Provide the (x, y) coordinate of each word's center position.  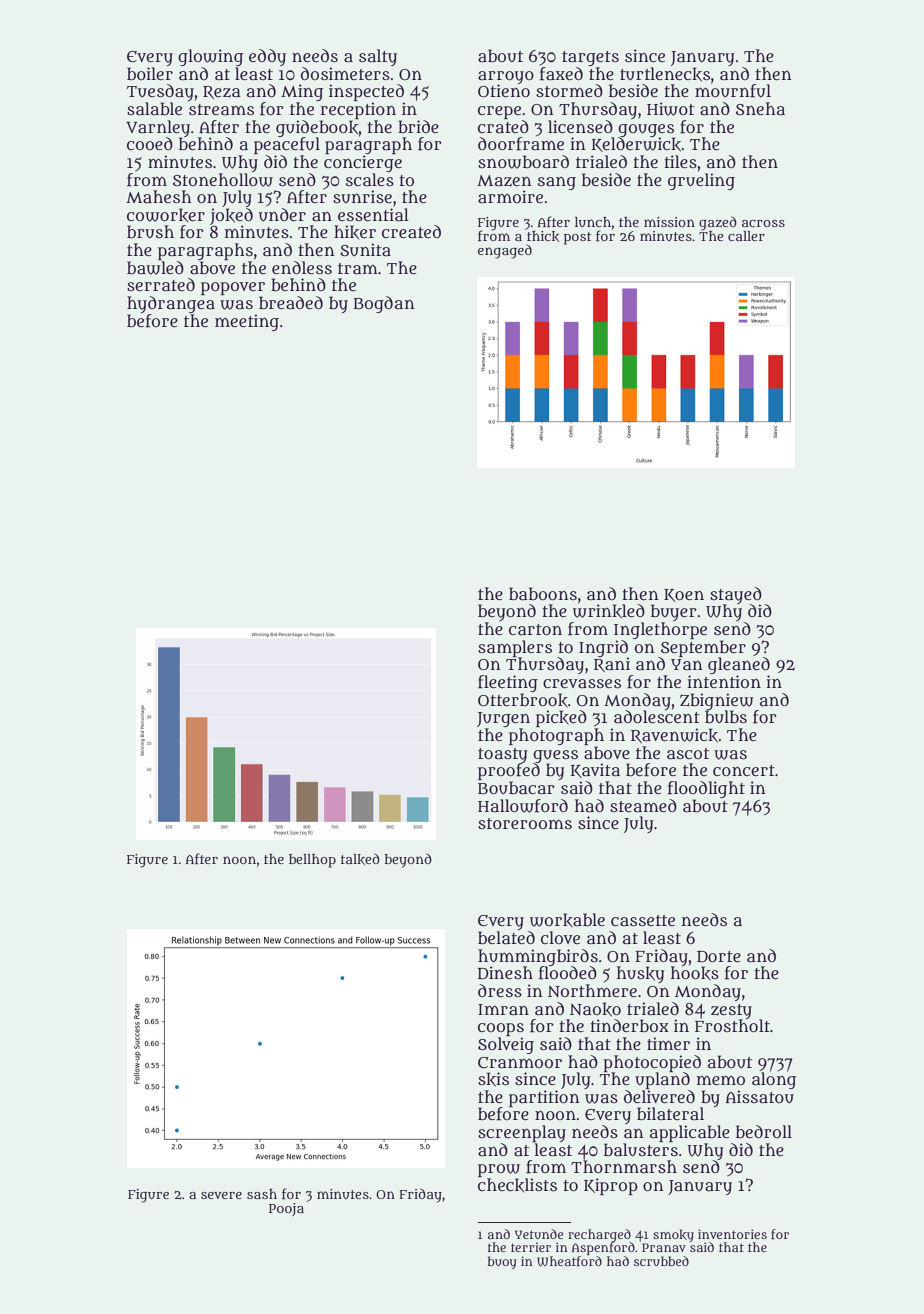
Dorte (719, 956)
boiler (150, 73)
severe (221, 1195)
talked (360, 859)
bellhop (312, 861)
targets (590, 58)
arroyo (506, 77)
